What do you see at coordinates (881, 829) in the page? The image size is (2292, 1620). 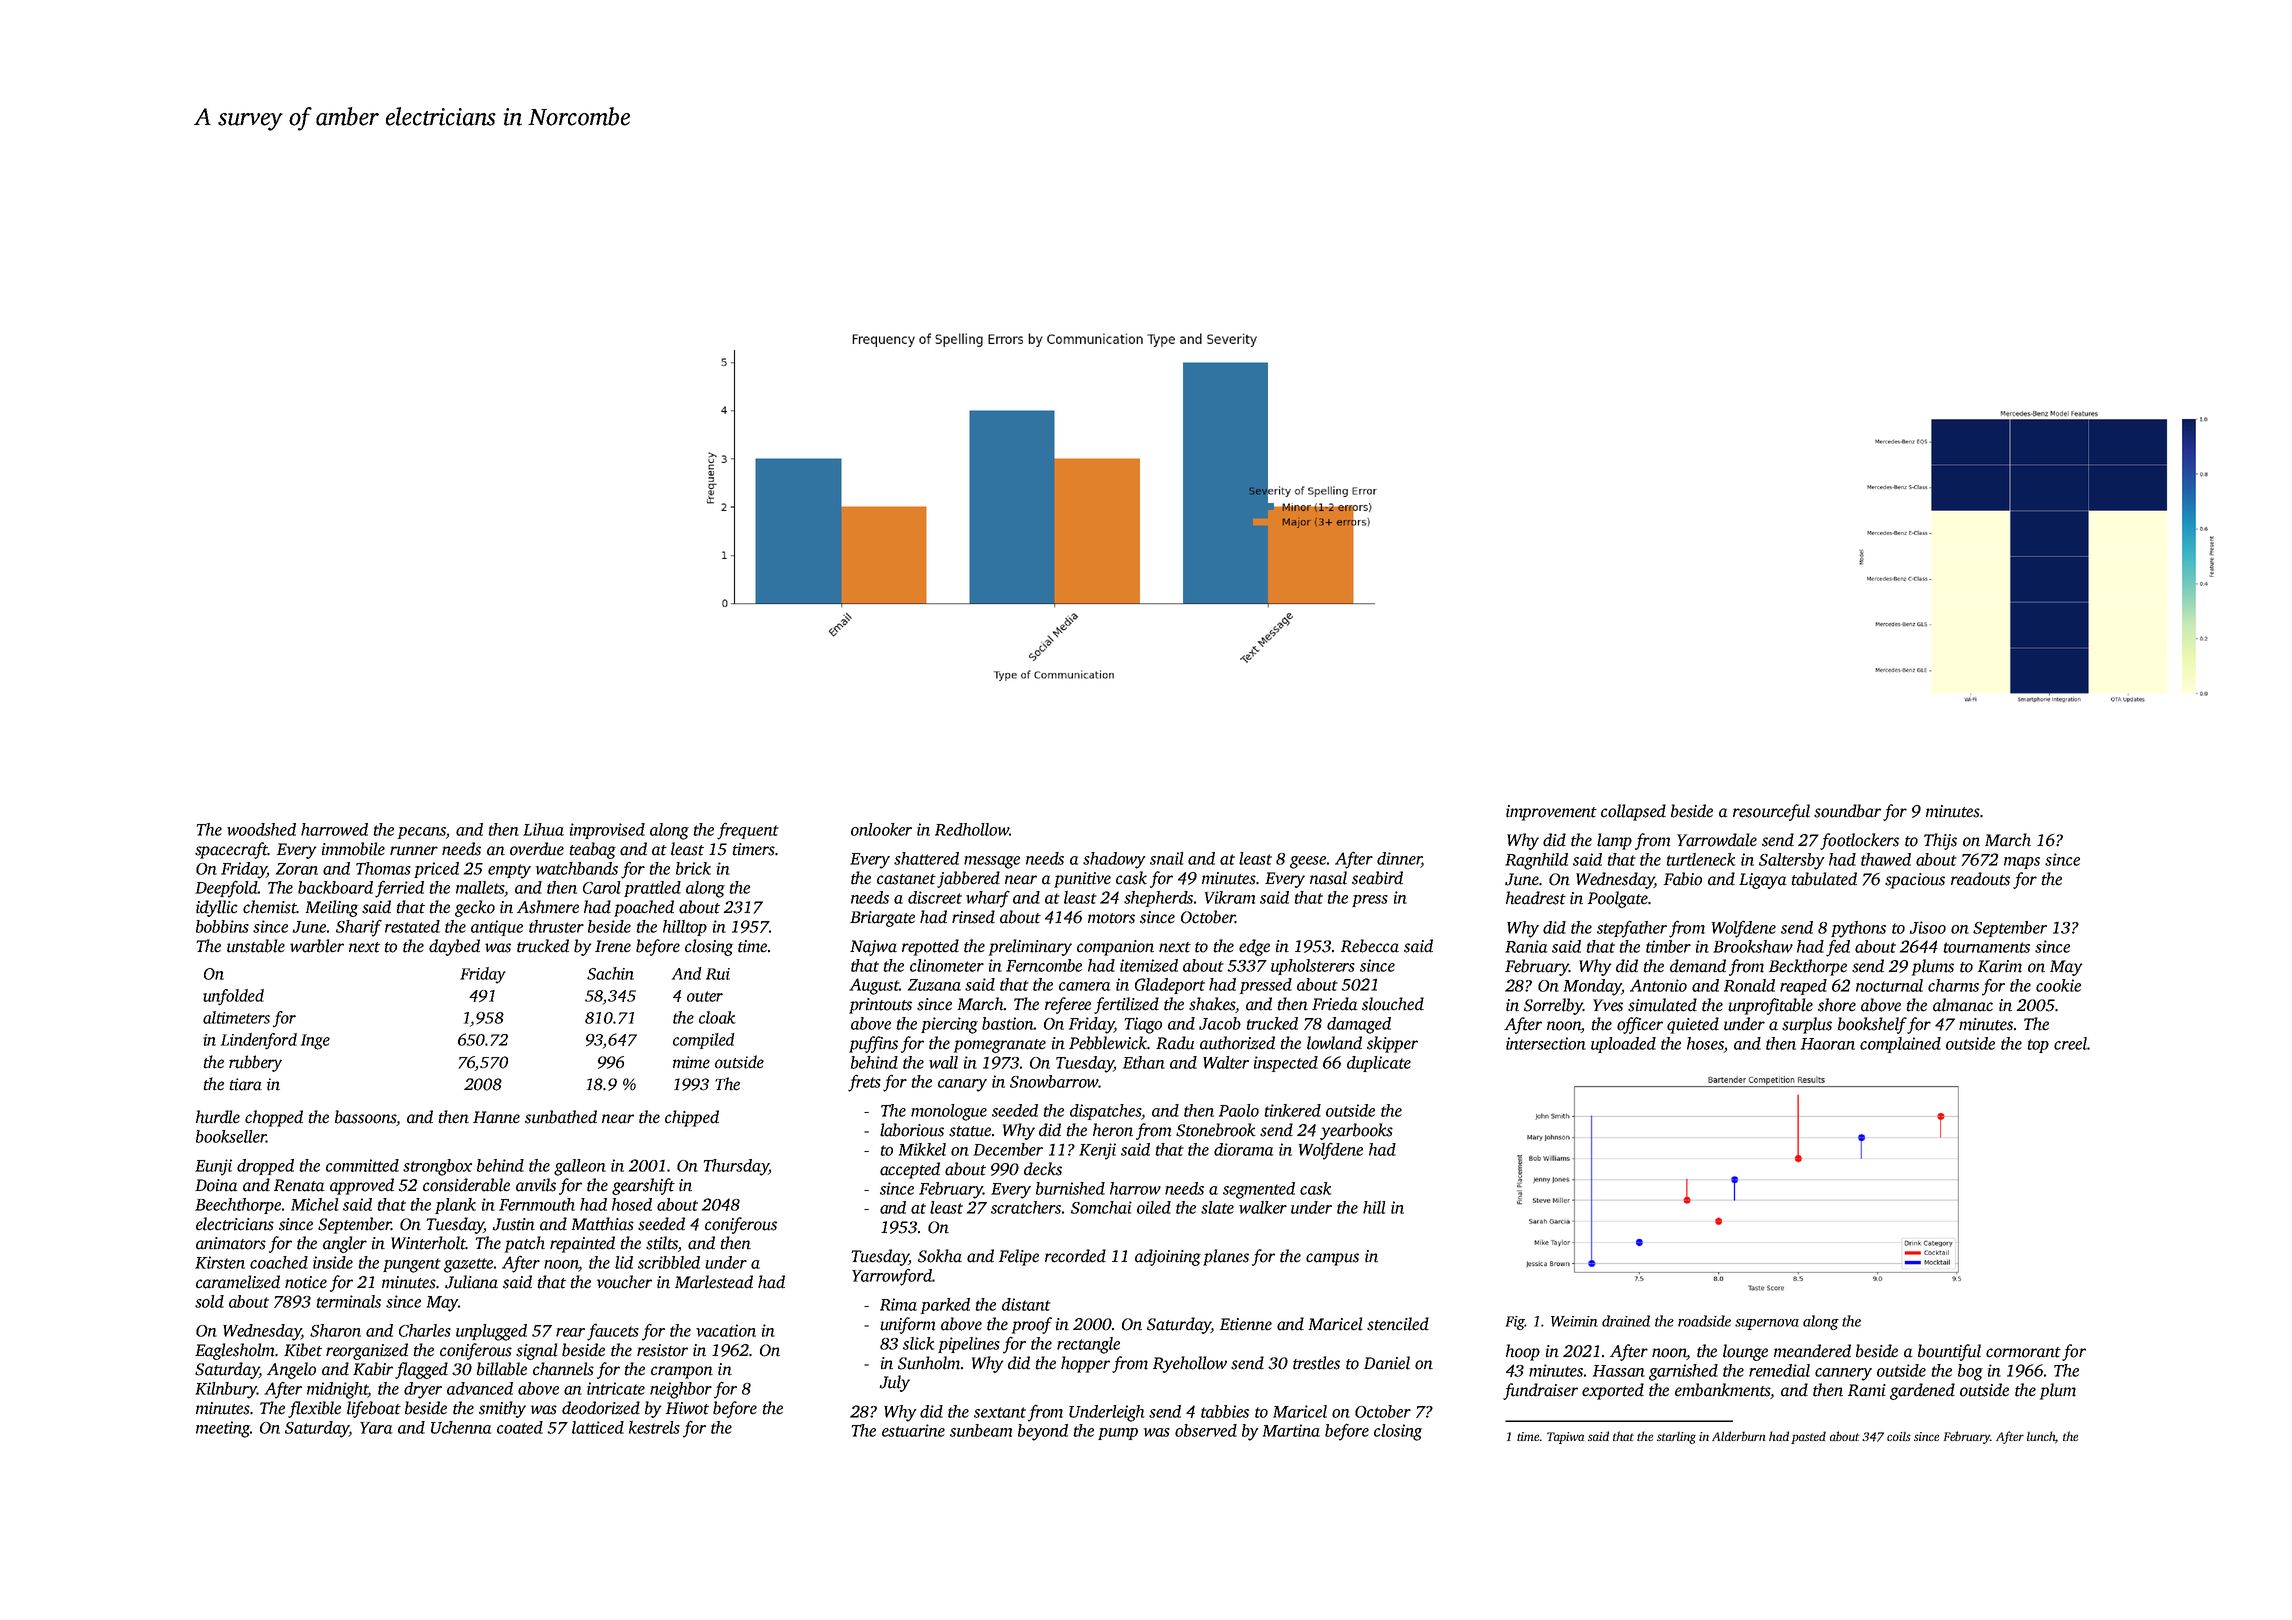 I see `onlooker` at bounding box center [881, 829].
